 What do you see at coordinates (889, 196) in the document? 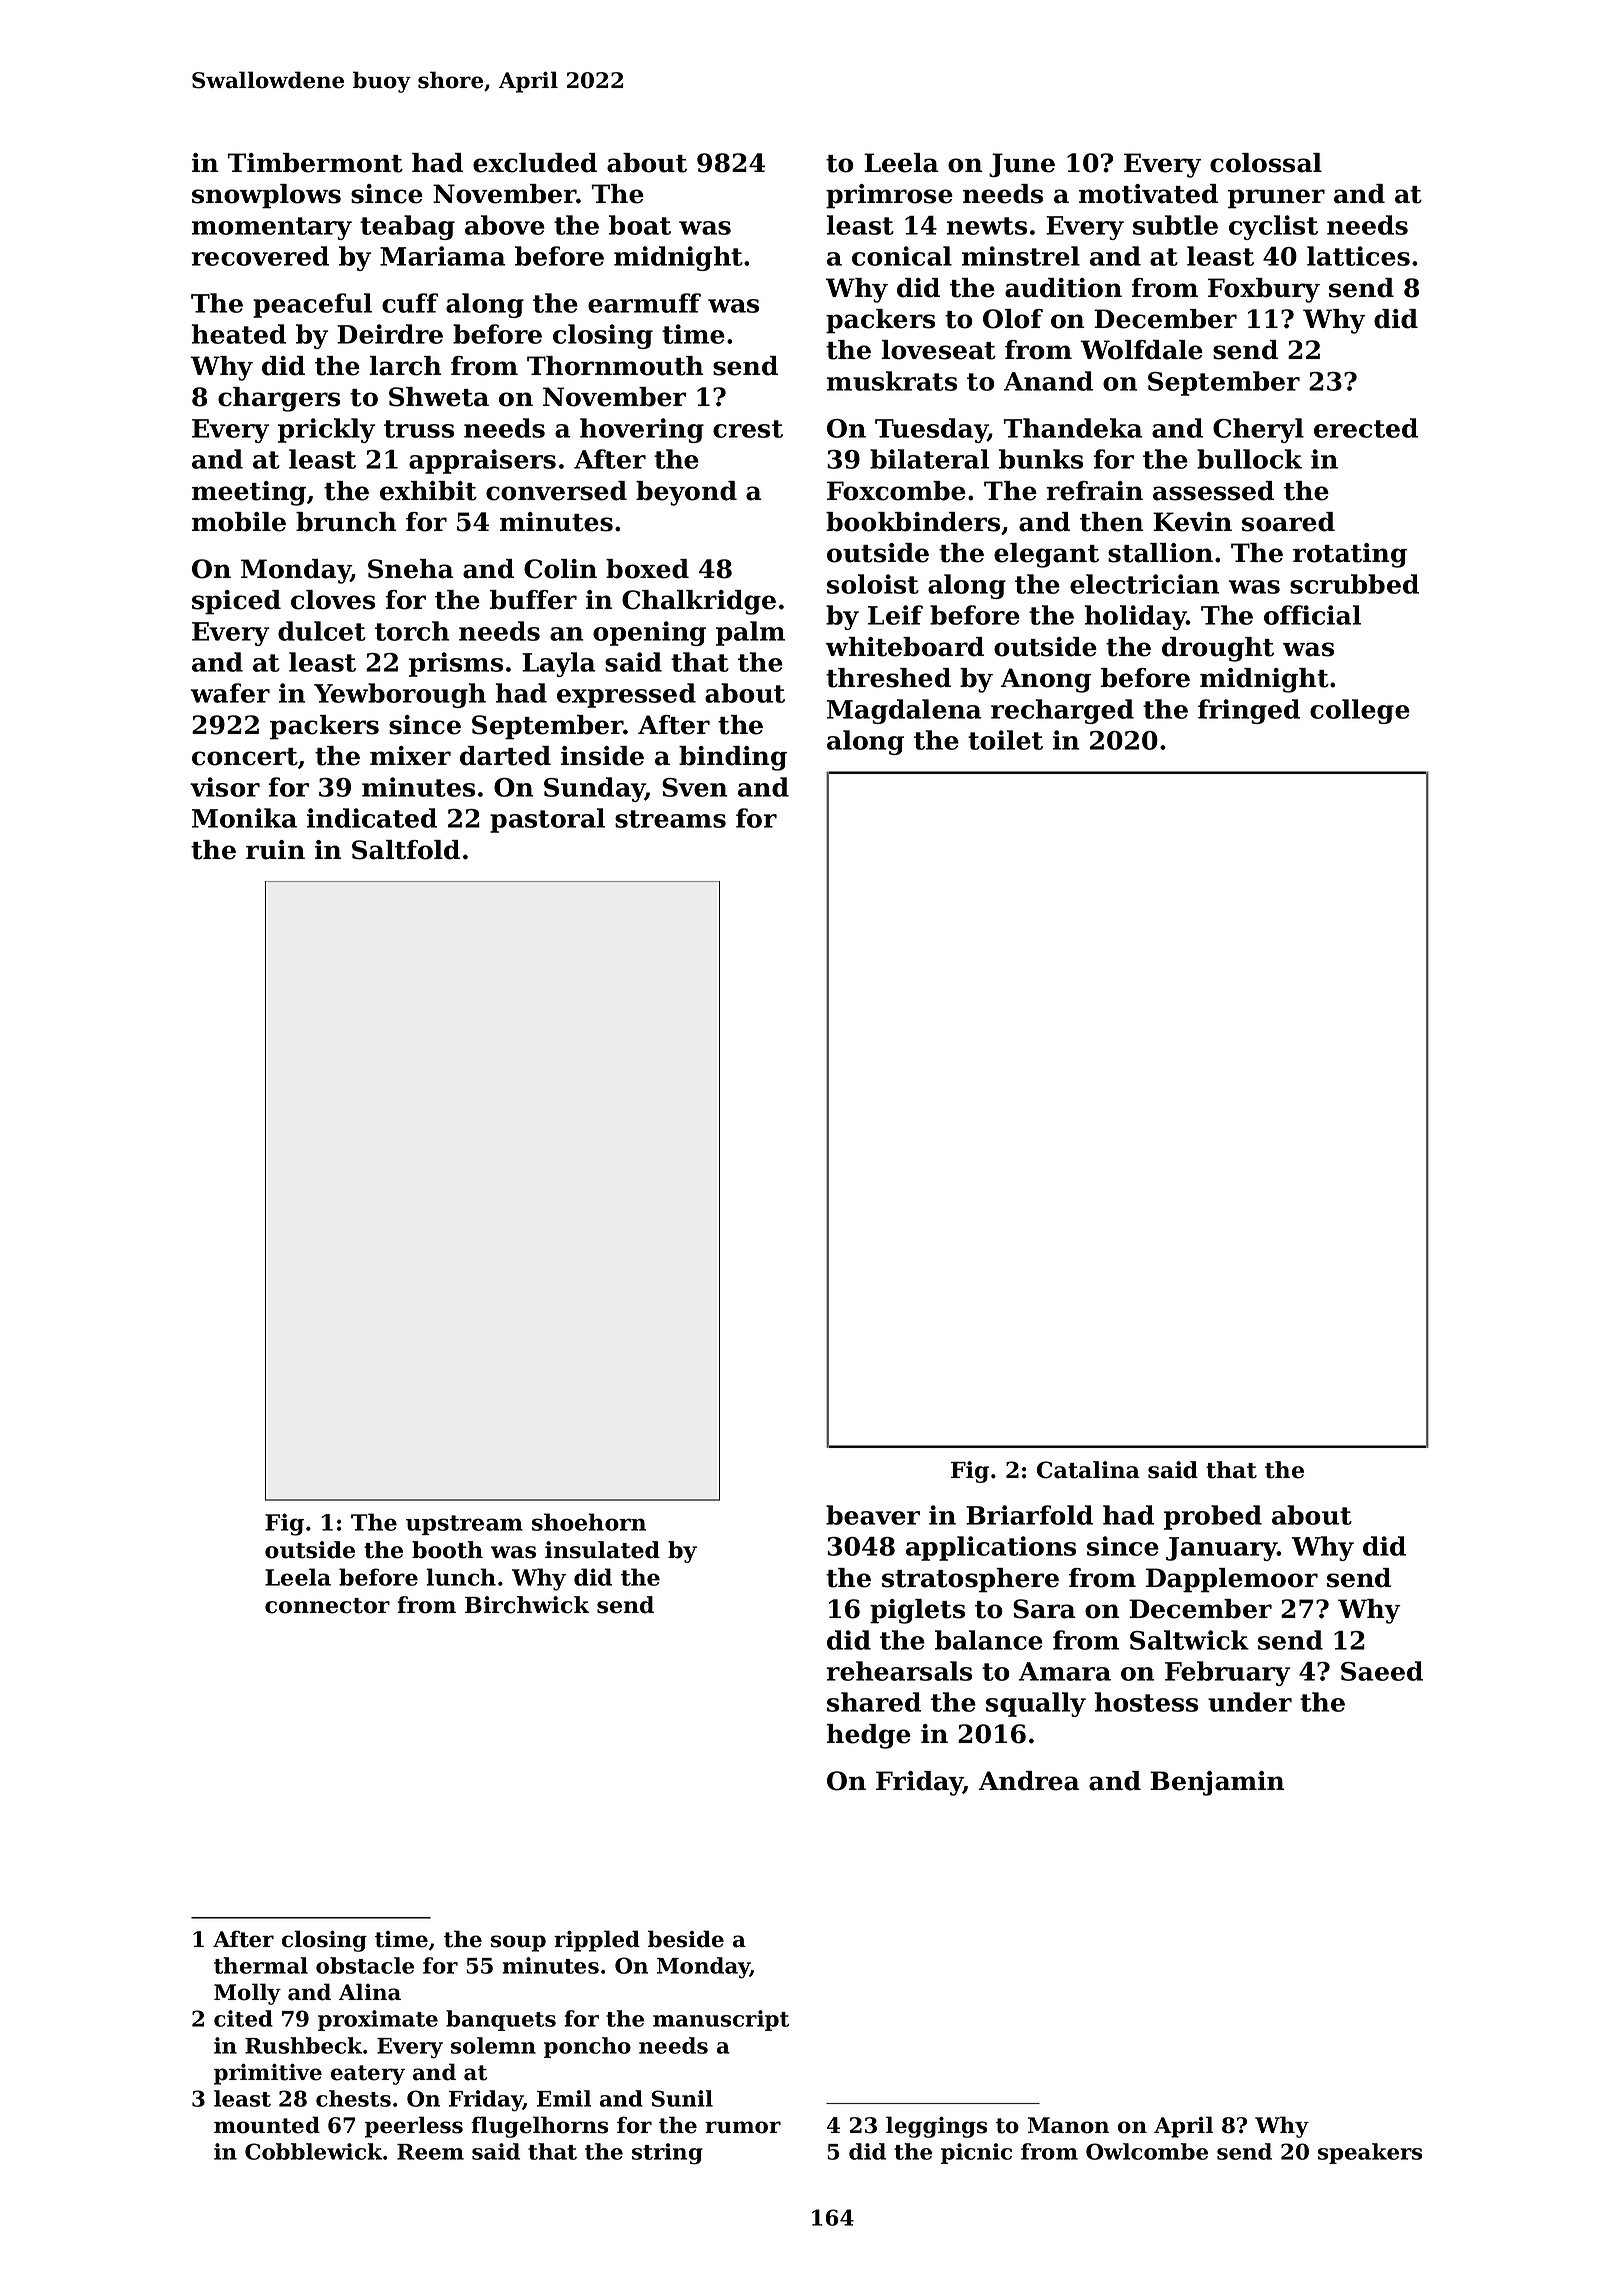
I see `primrose` at bounding box center [889, 196].
